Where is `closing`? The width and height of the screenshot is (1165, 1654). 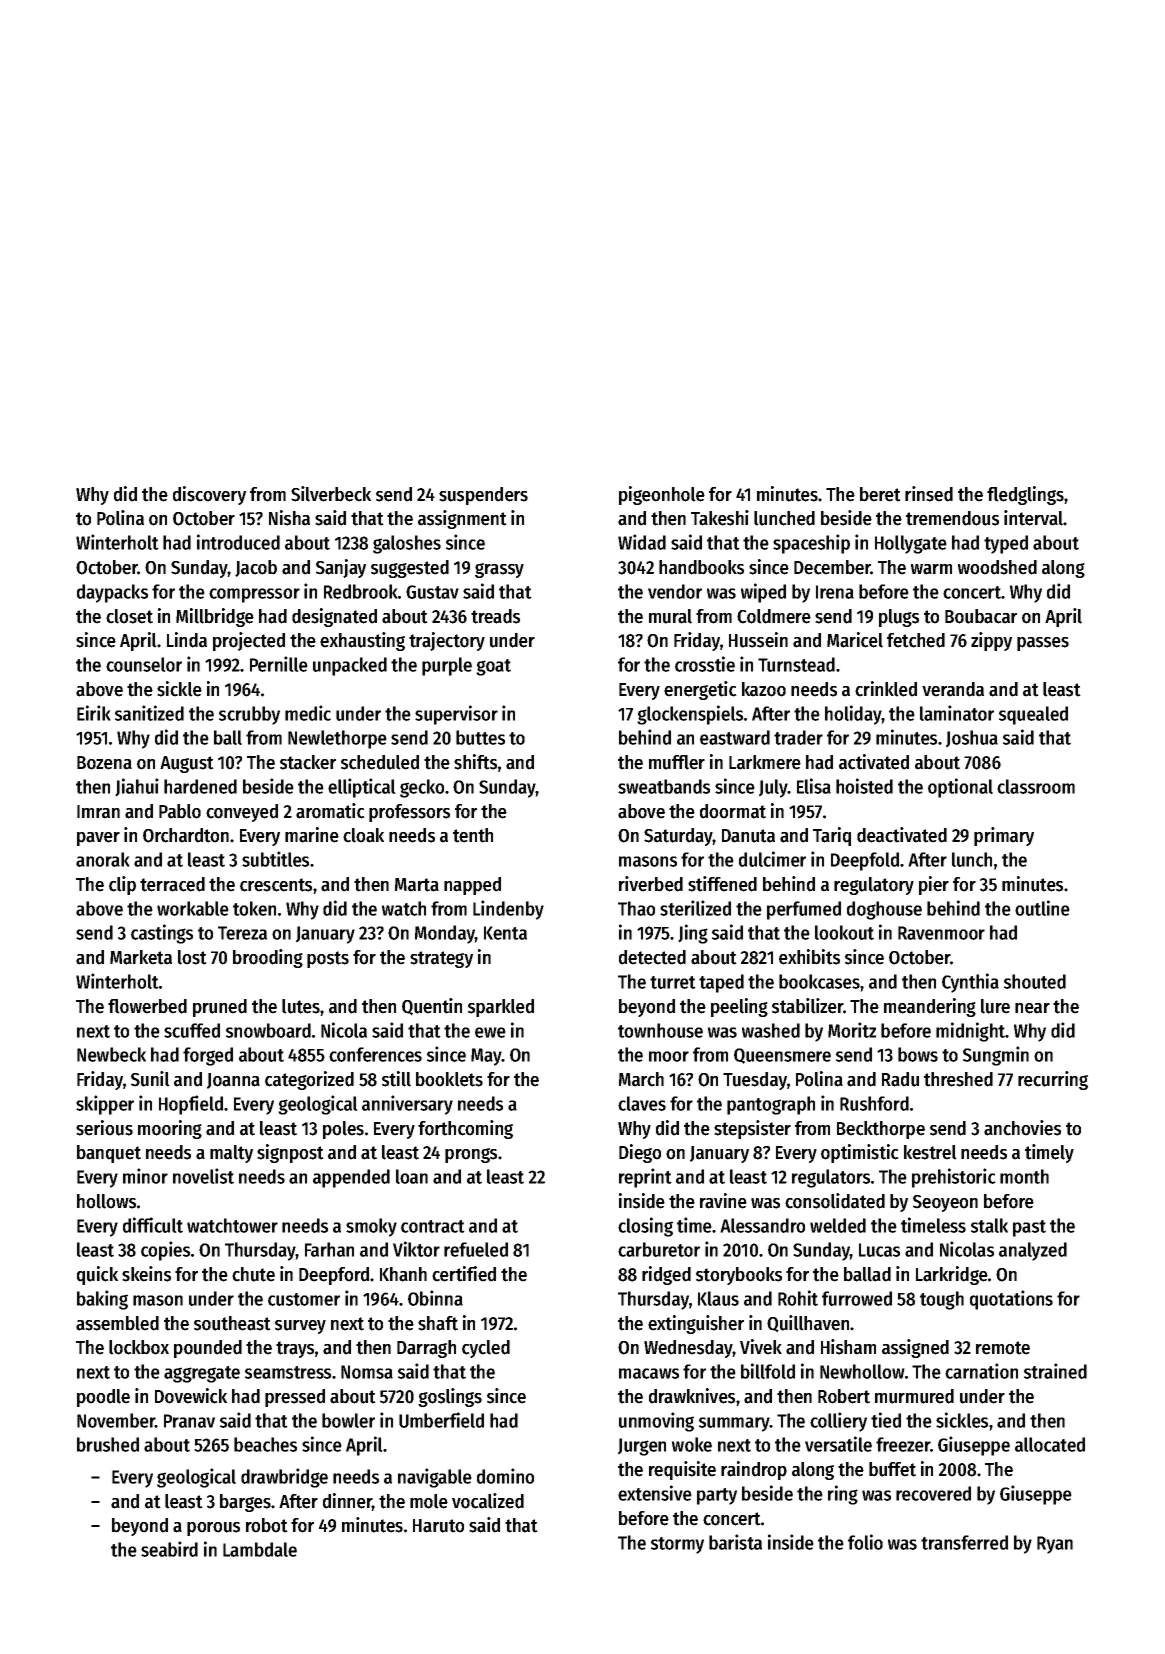 closing is located at coordinates (645, 1227).
